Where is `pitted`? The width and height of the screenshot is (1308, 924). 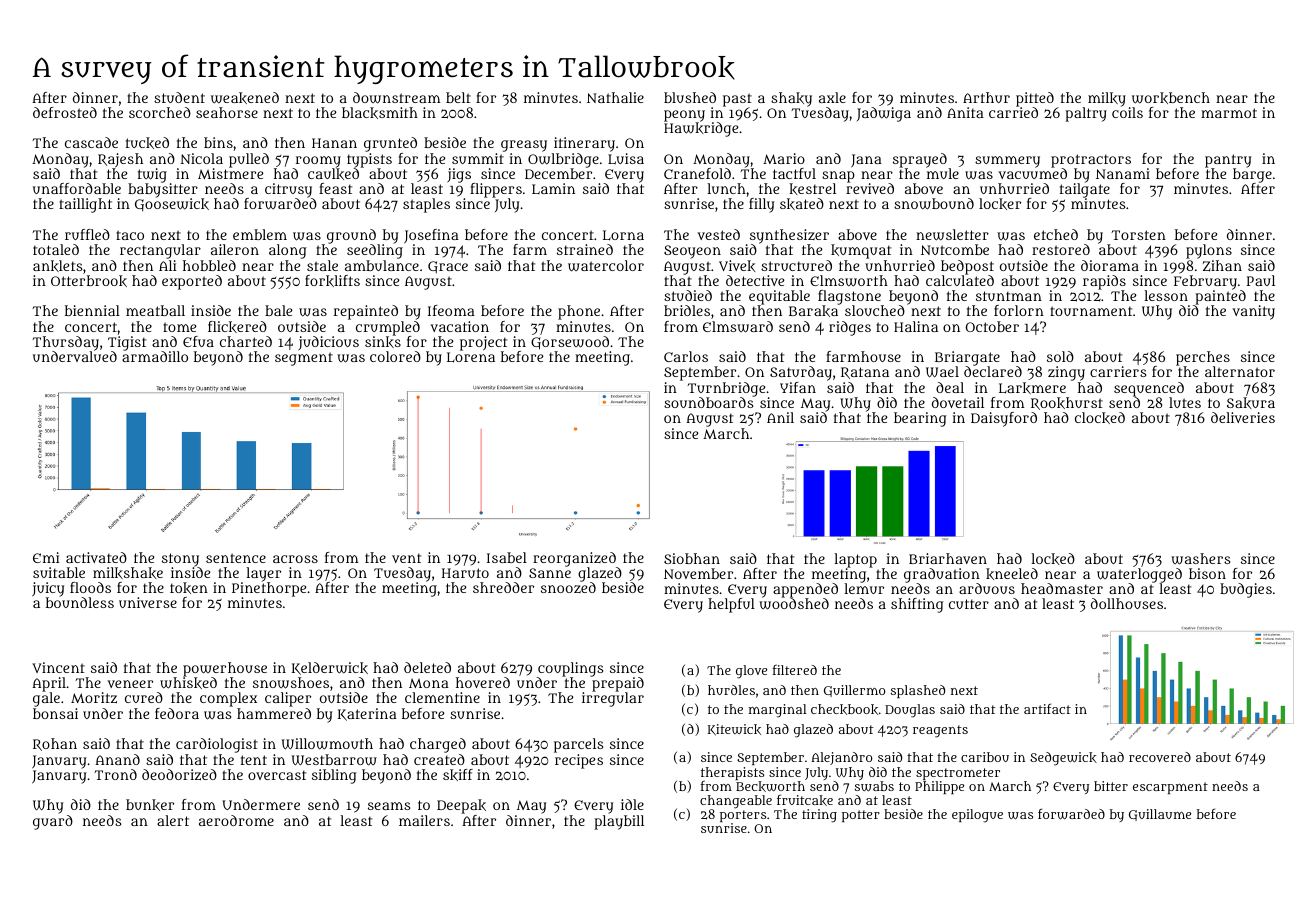 pitted is located at coordinates (1035, 99).
